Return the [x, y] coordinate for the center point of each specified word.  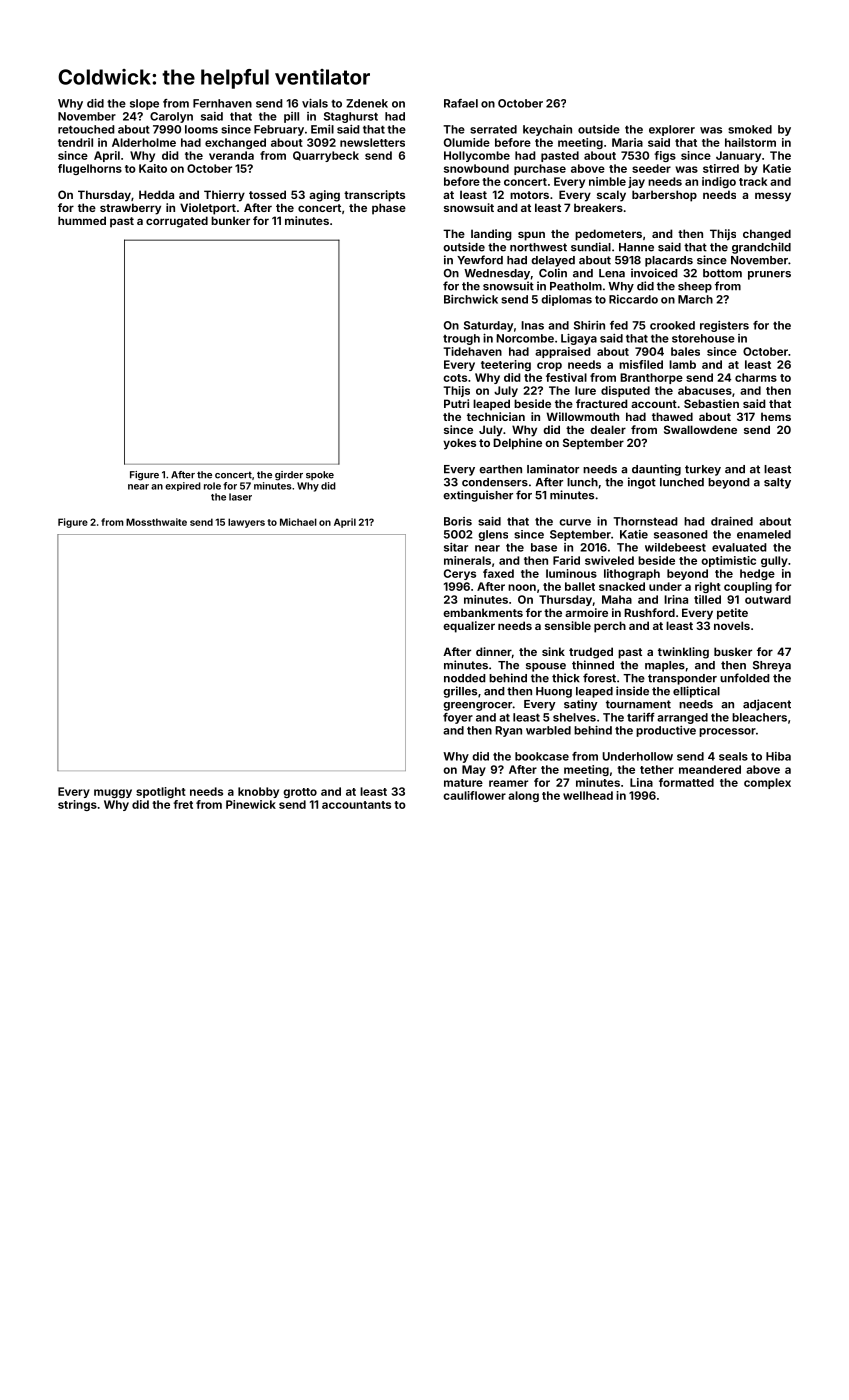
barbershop [664, 196]
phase [389, 209]
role [212, 486]
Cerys [460, 574]
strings [77, 805]
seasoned [681, 534]
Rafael [461, 103]
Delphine [517, 444]
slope [144, 104]
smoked [750, 129]
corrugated [177, 222]
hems [776, 416]
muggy [113, 793]
